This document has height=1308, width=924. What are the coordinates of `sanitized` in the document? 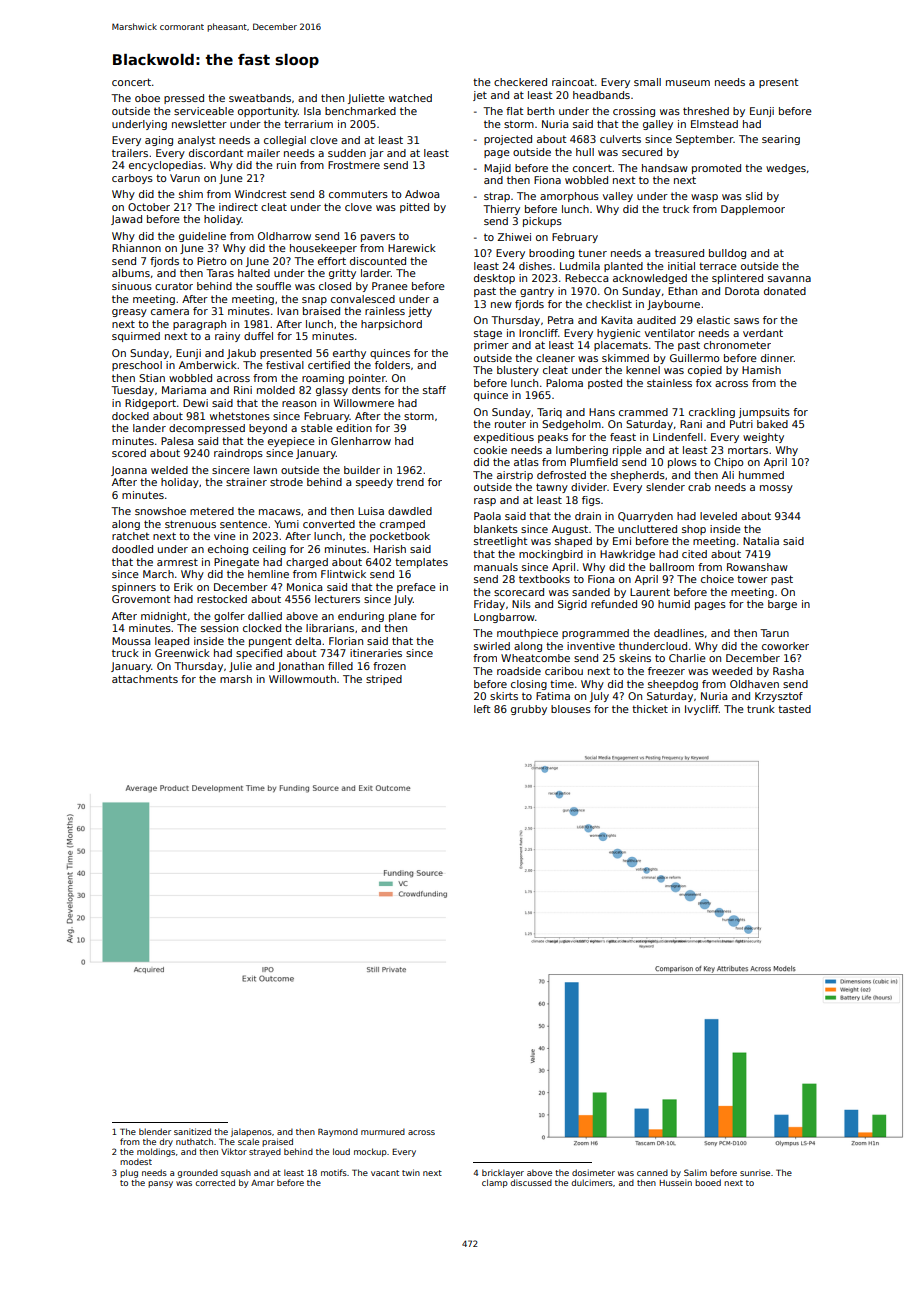 It's located at (192, 1131).
